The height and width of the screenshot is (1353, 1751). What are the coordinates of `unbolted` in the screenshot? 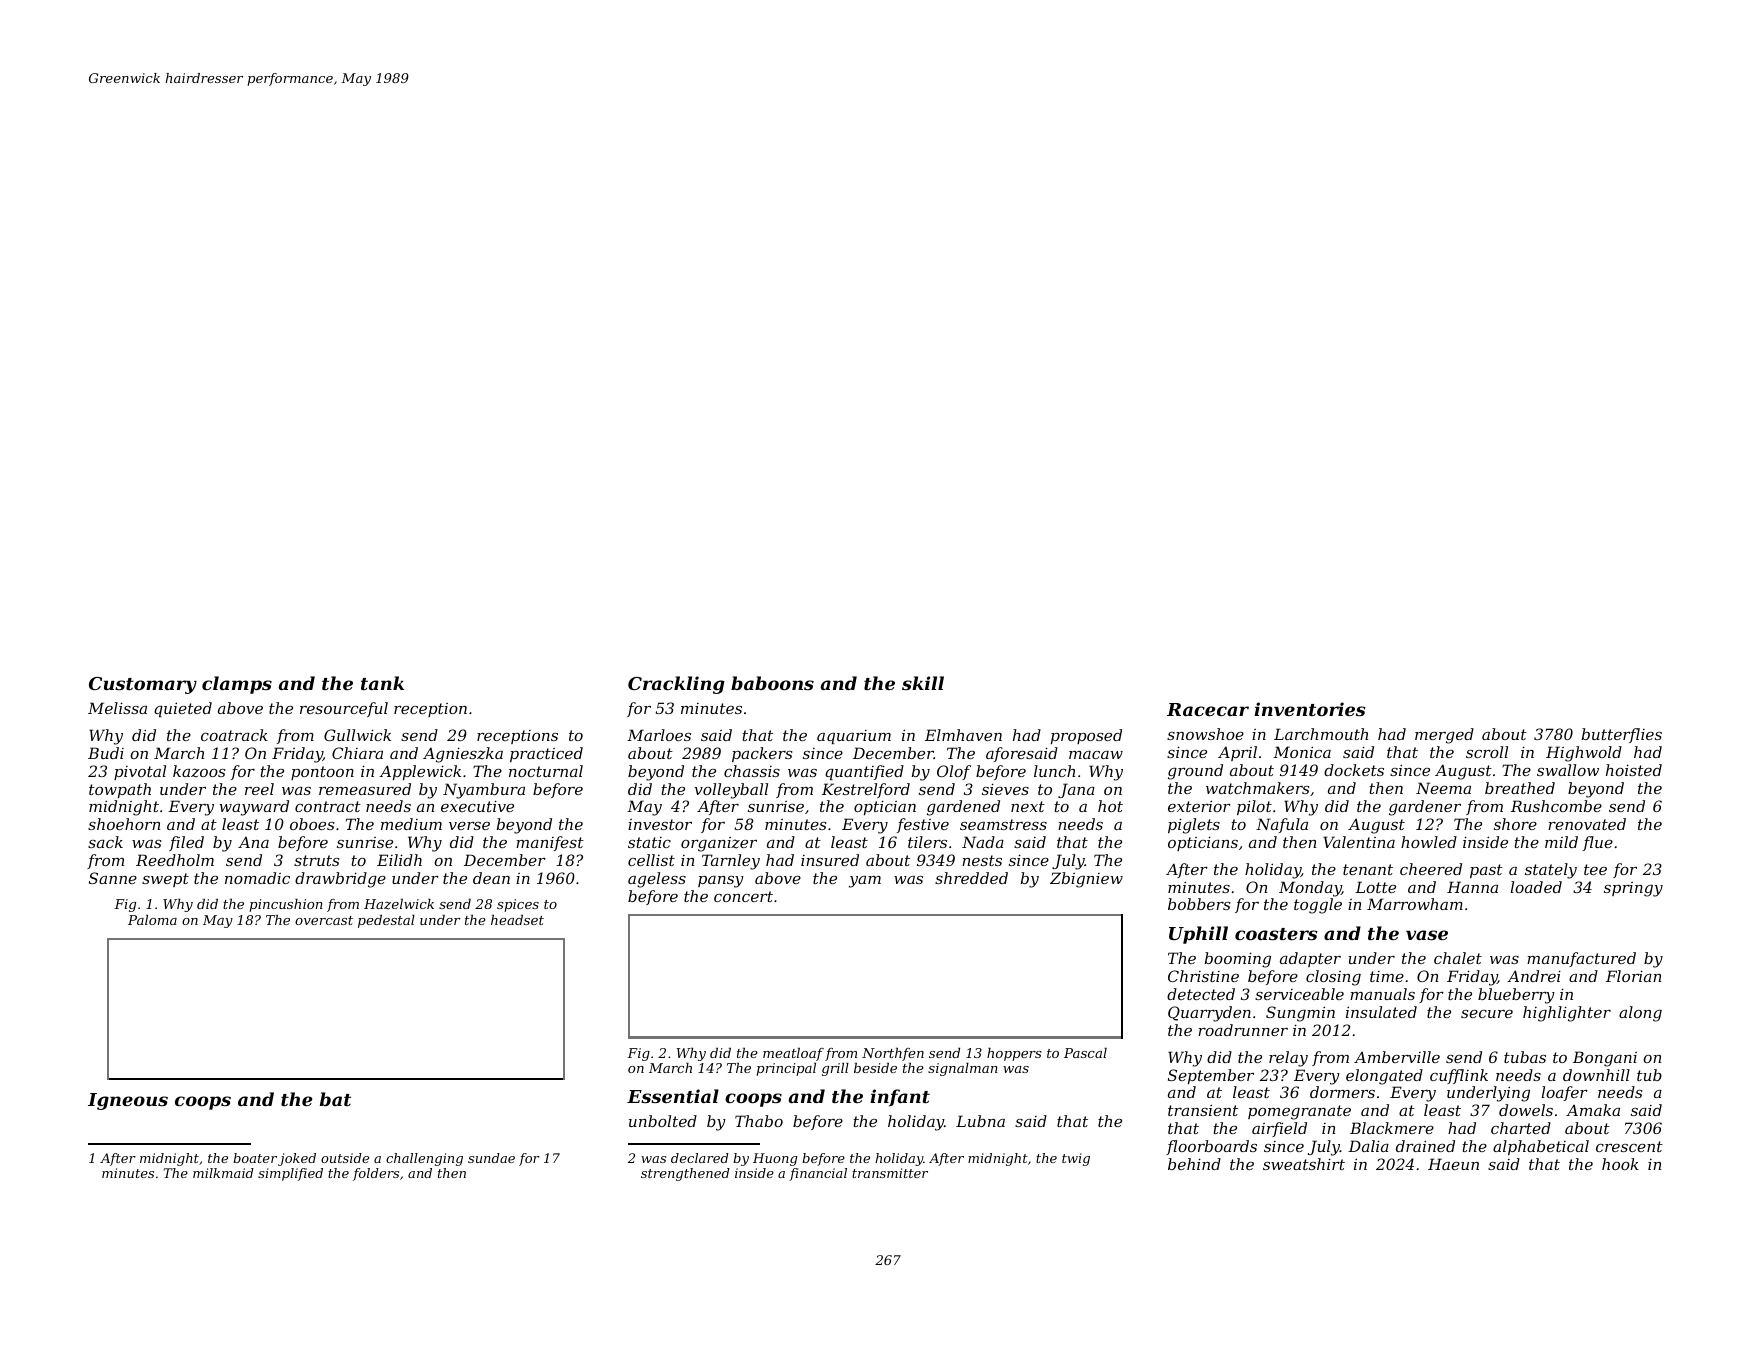 It's located at (663, 1121).
